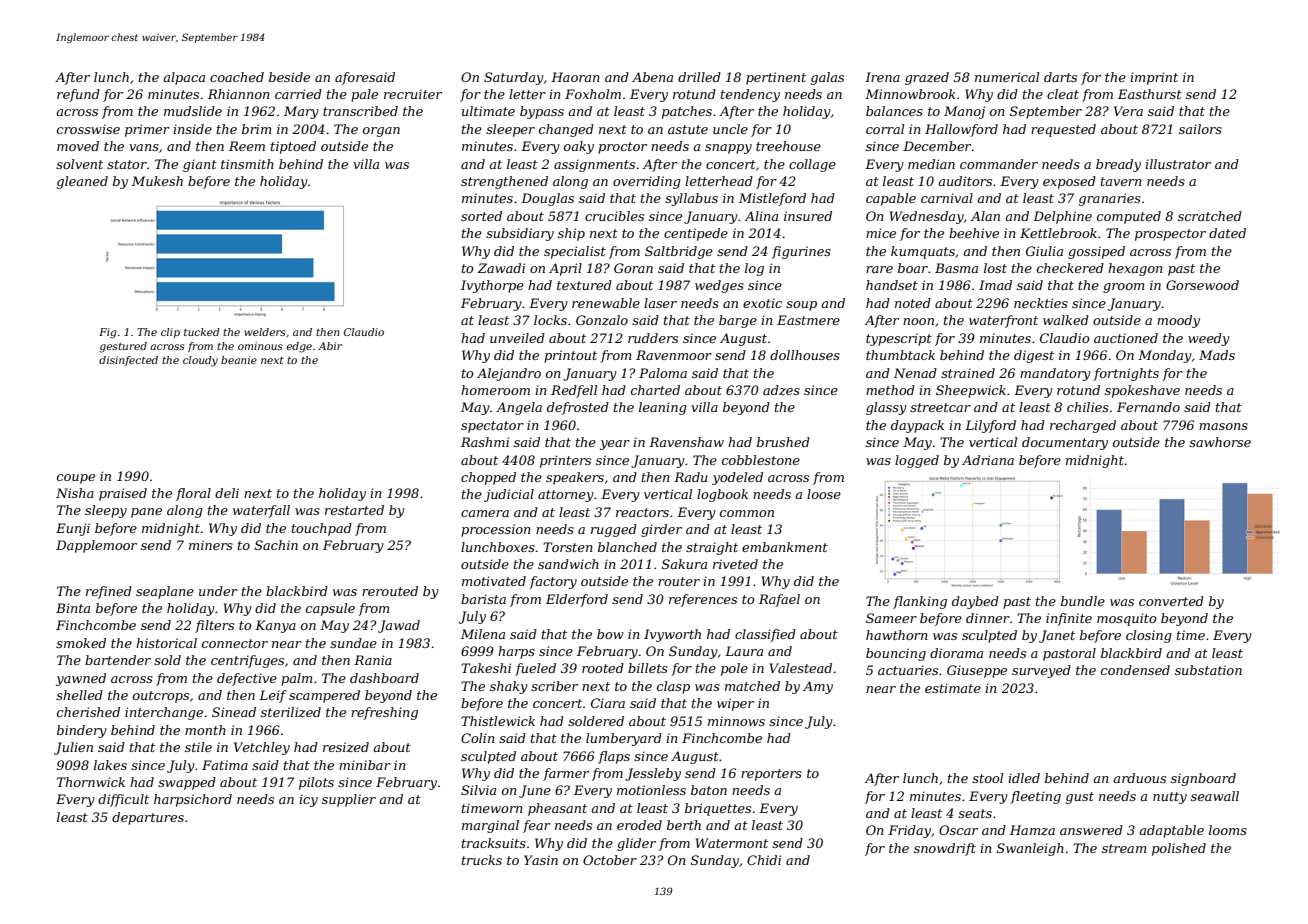  Describe the element at coordinates (824, 494) in the image. I see `loose` at that location.
